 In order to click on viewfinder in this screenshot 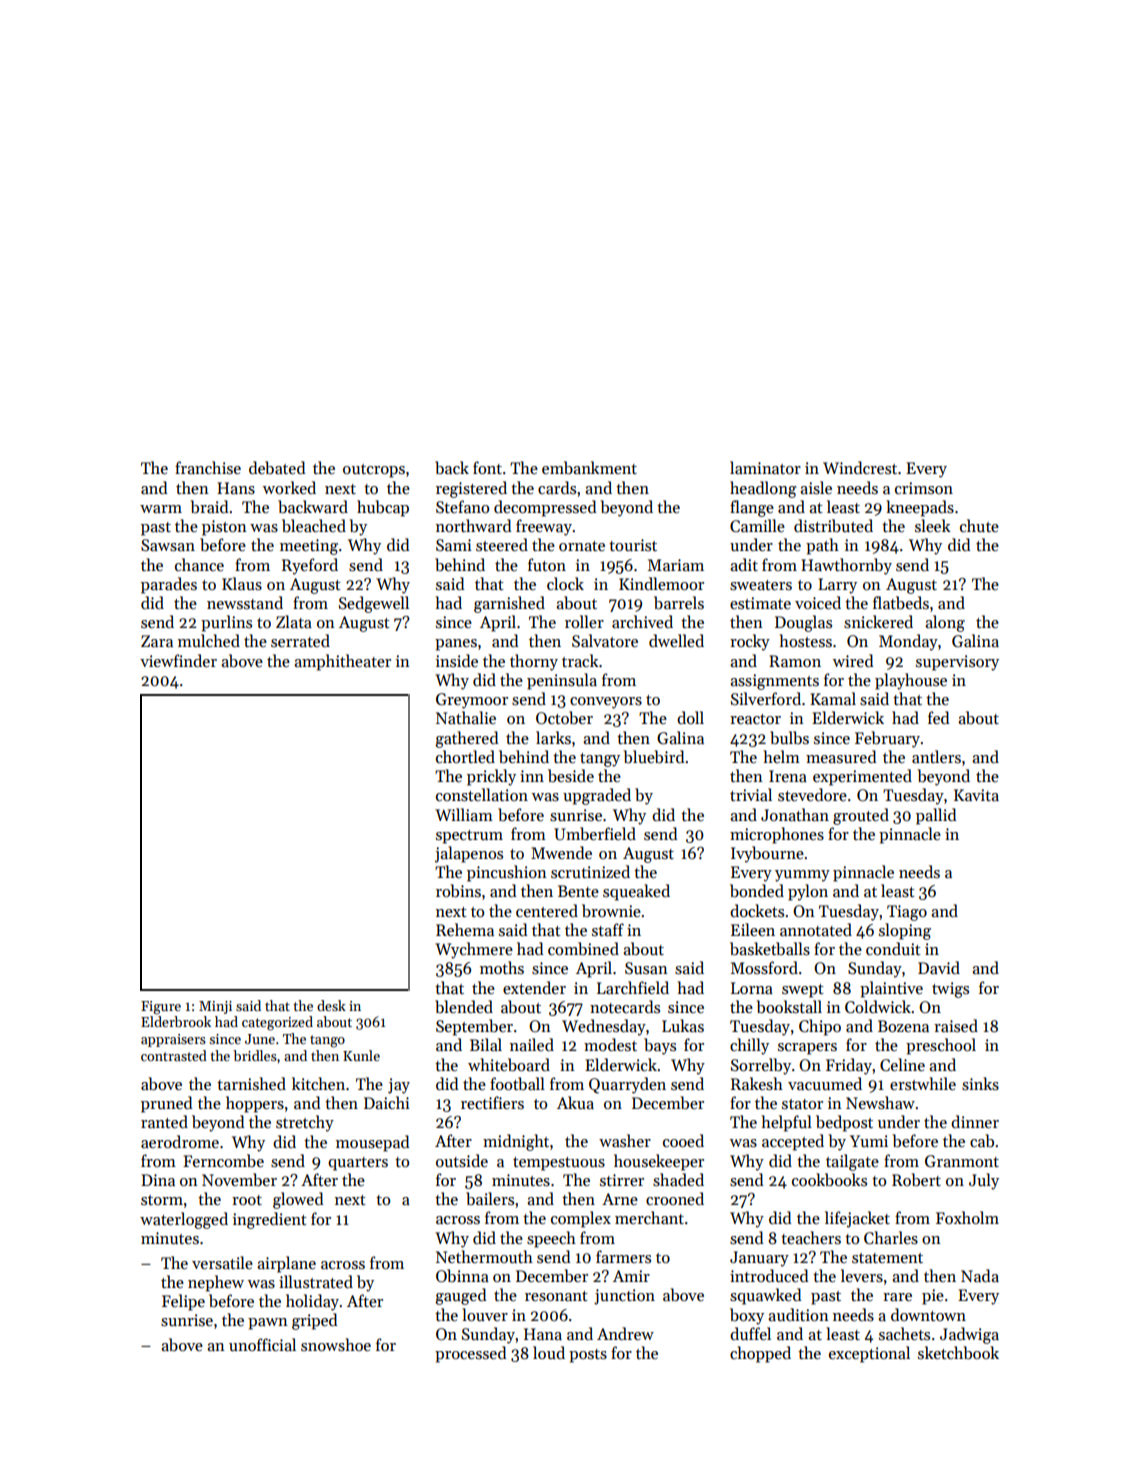, I will do `click(178, 660)`.
